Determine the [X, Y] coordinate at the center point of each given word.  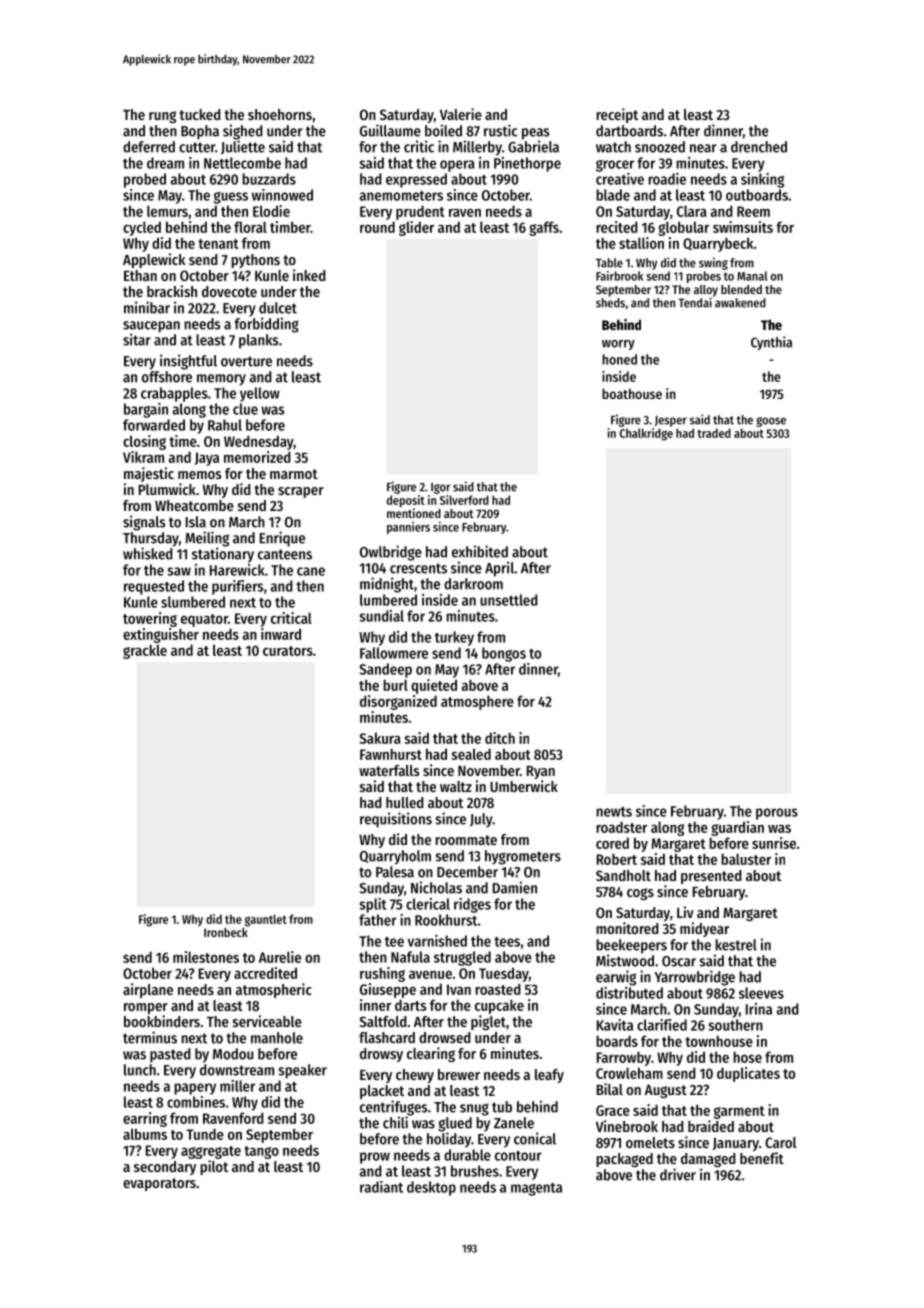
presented [711, 877]
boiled [443, 130]
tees [507, 942]
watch [613, 147]
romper [146, 1008]
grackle [145, 651]
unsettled [509, 600]
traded [714, 433]
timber [290, 227]
